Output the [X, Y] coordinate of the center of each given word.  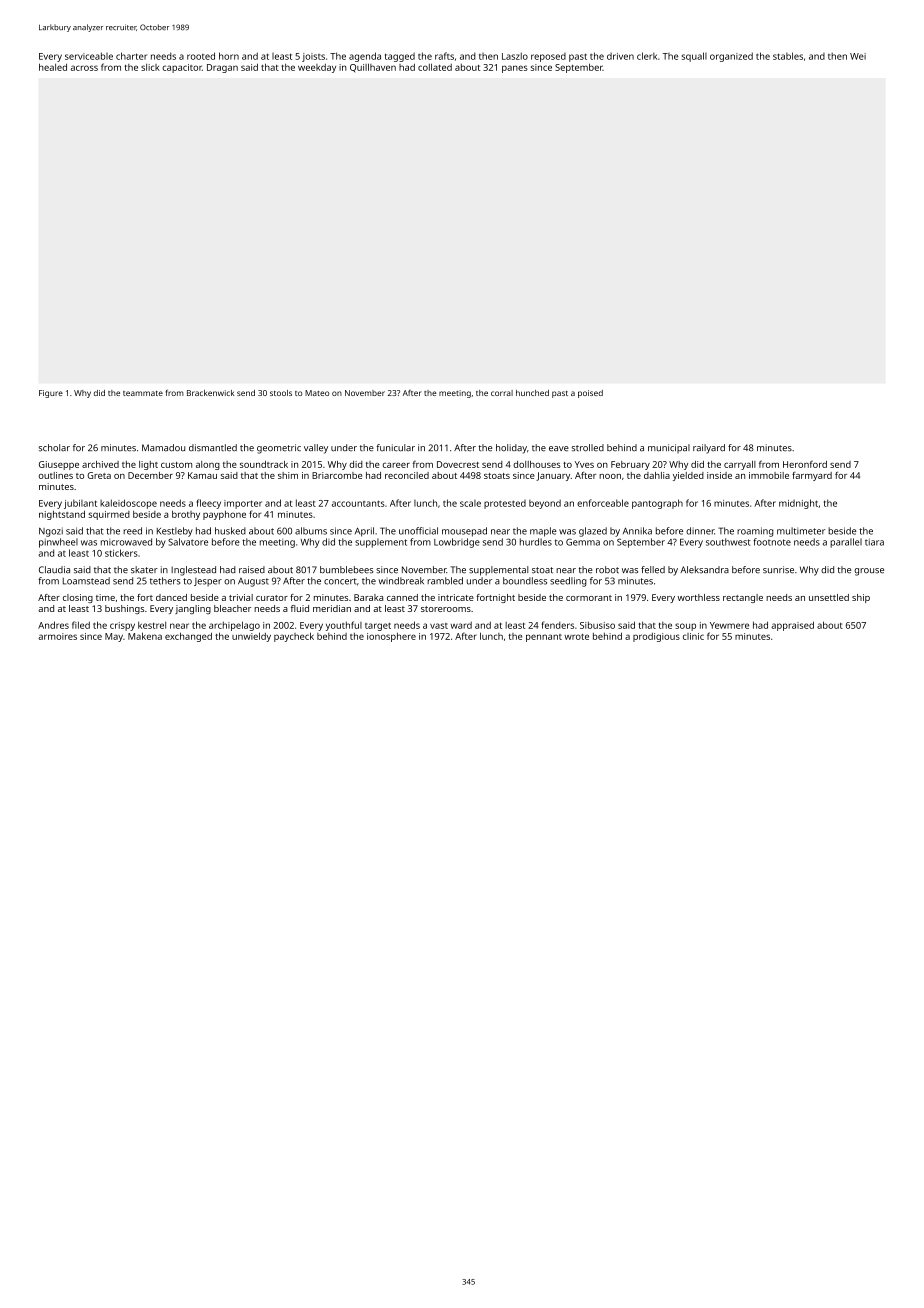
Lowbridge [457, 543]
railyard [709, 449]
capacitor [182, 68]
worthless [699, 597]
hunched [532, 393]
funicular [395, 448]
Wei [858, 56]
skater [144, 570]
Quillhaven [373, 67]
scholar [54, 448]
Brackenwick [210, 393]
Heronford [805, 464]
